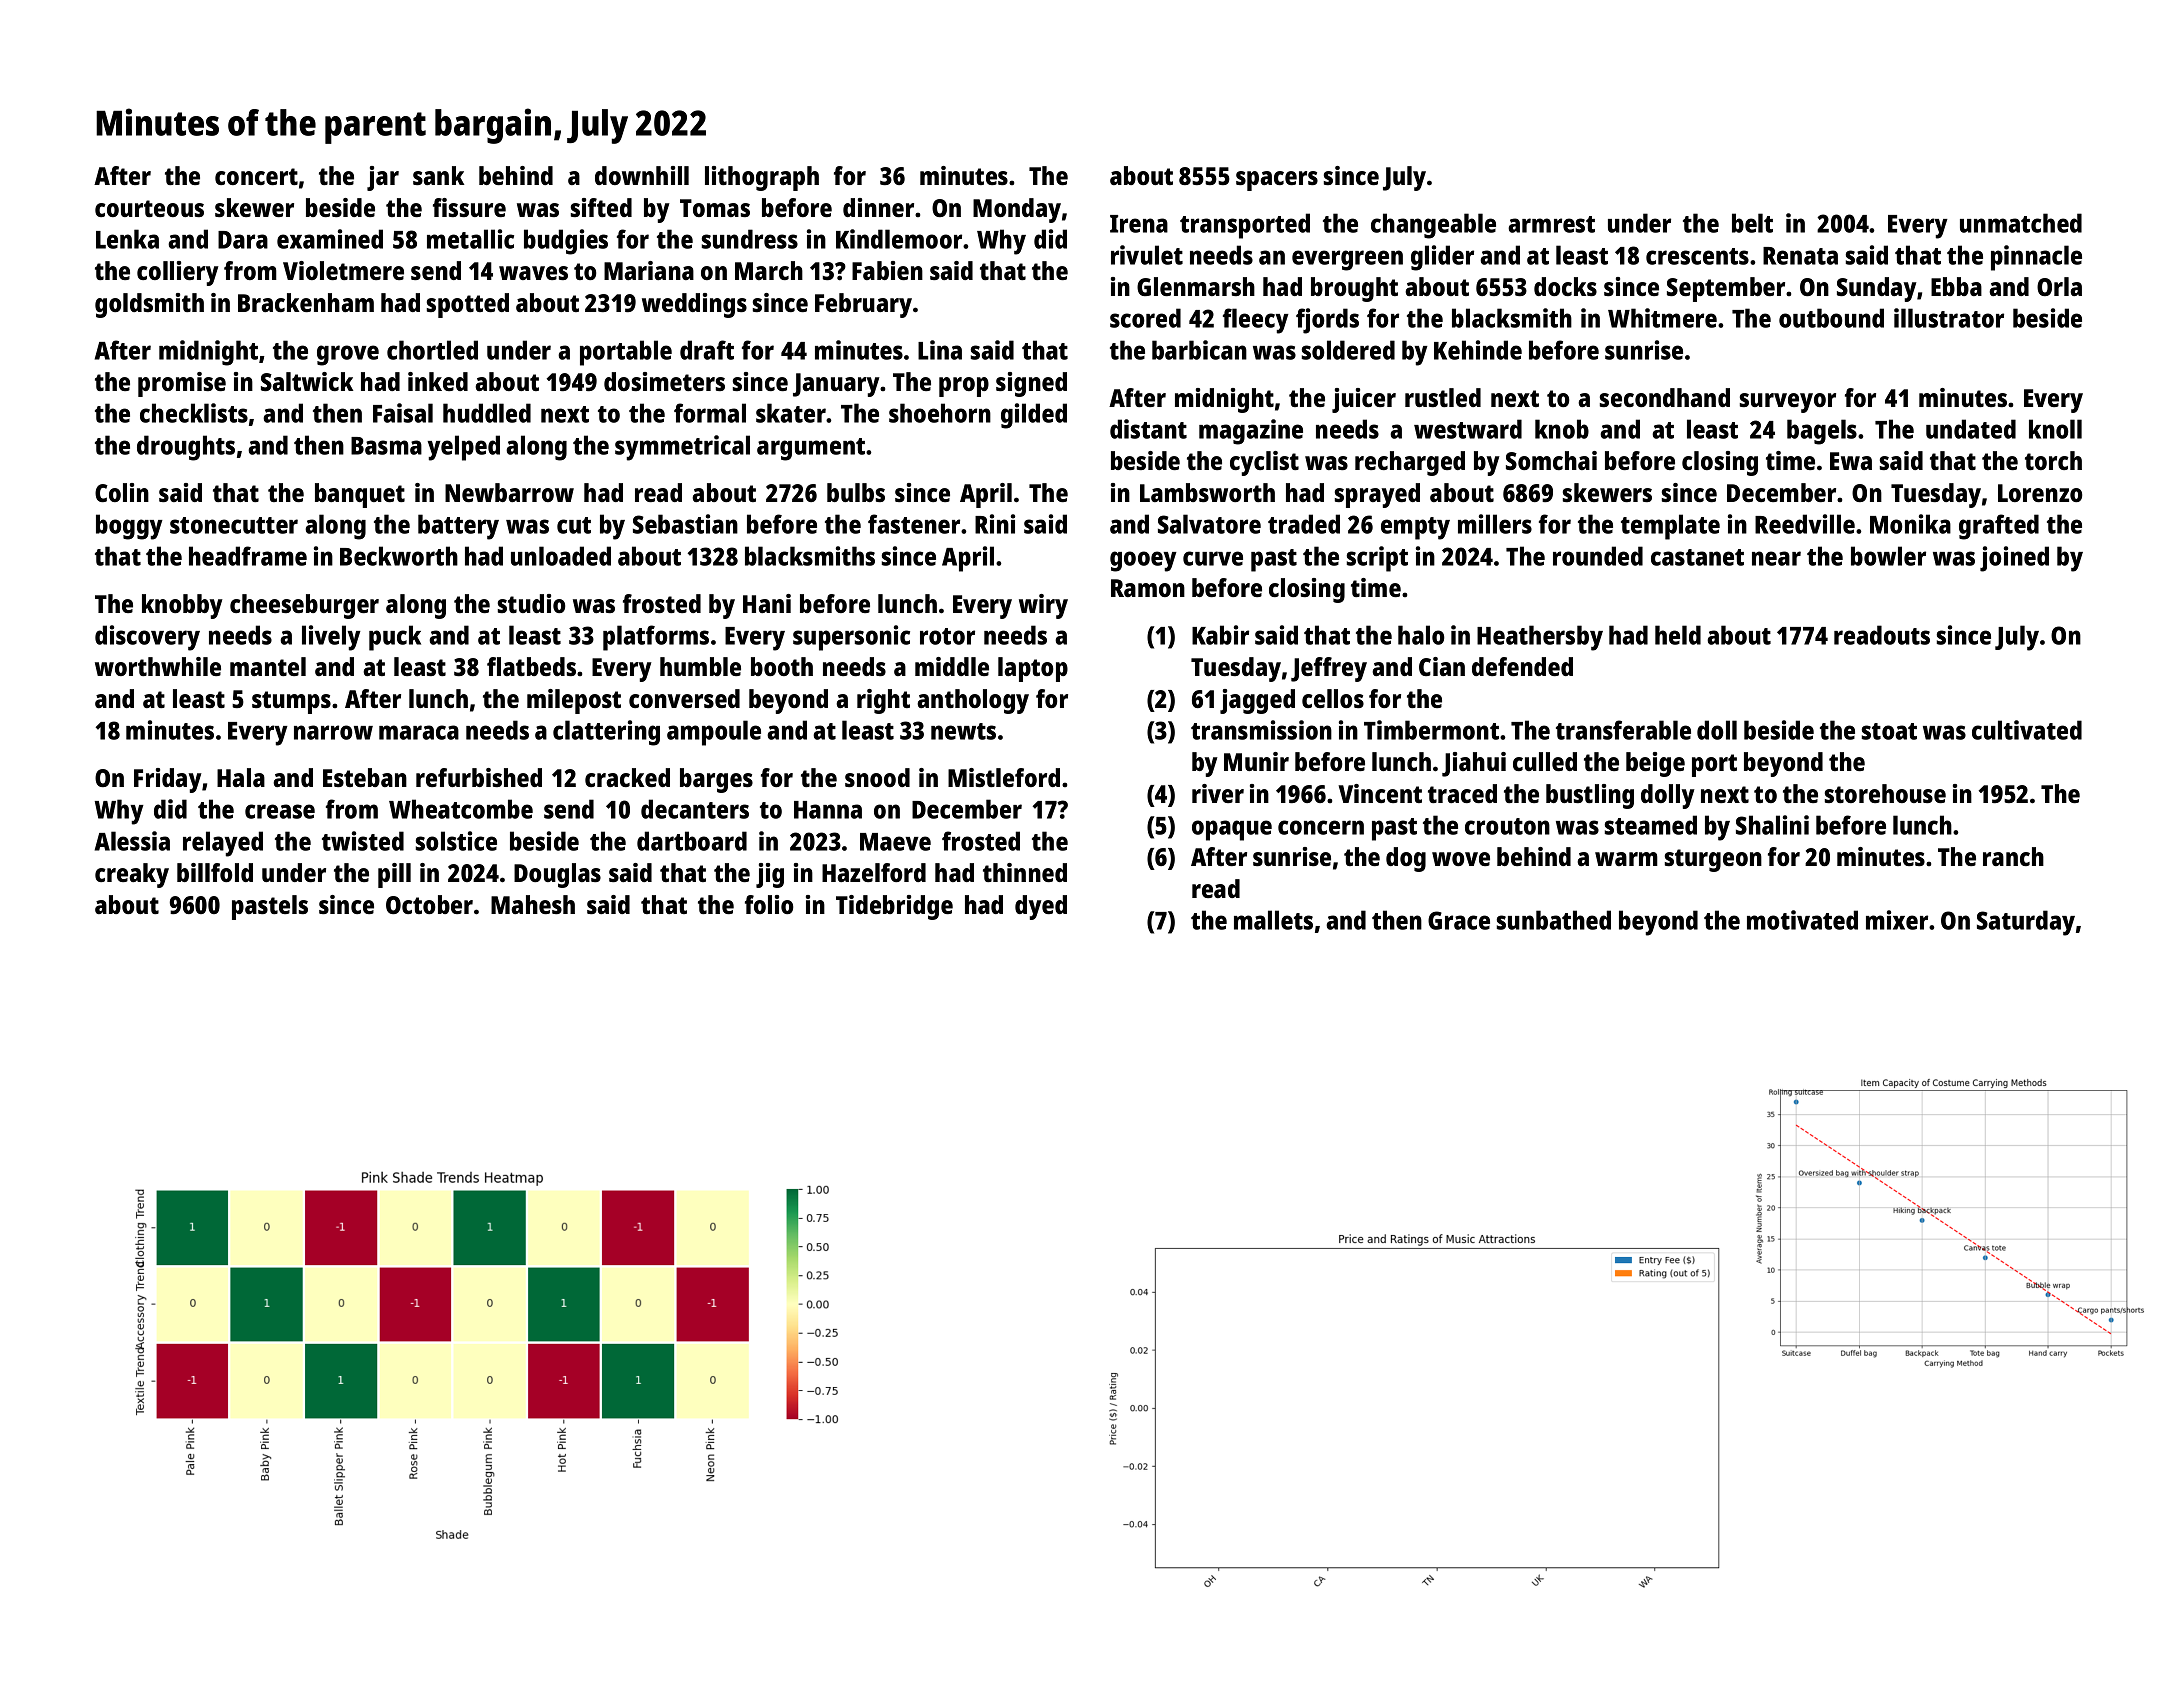 The image size is (2178, 1683). I want to click on joined, so click(2014, 559).
